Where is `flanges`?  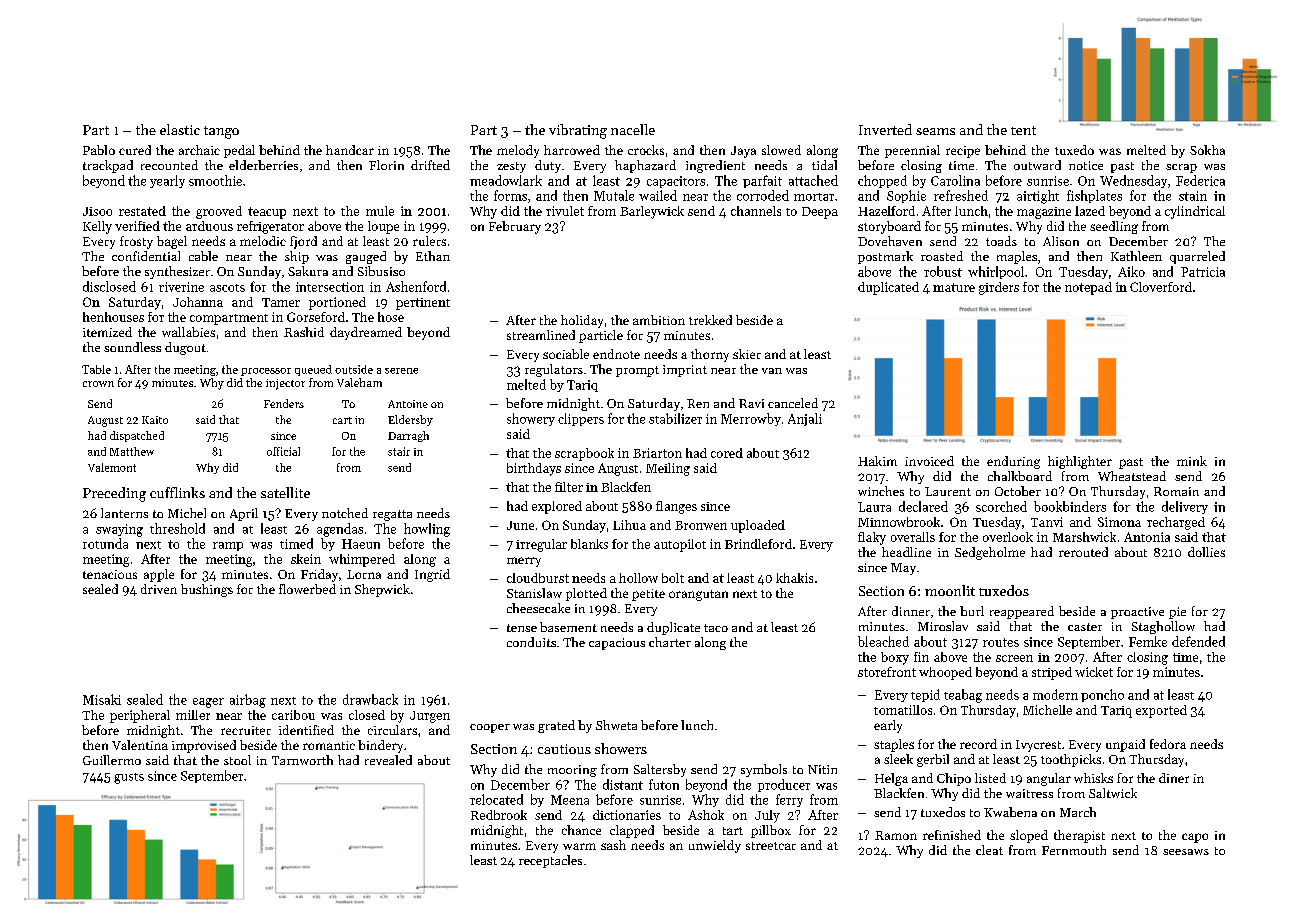
flanges is located at coordinates (676, 507).
